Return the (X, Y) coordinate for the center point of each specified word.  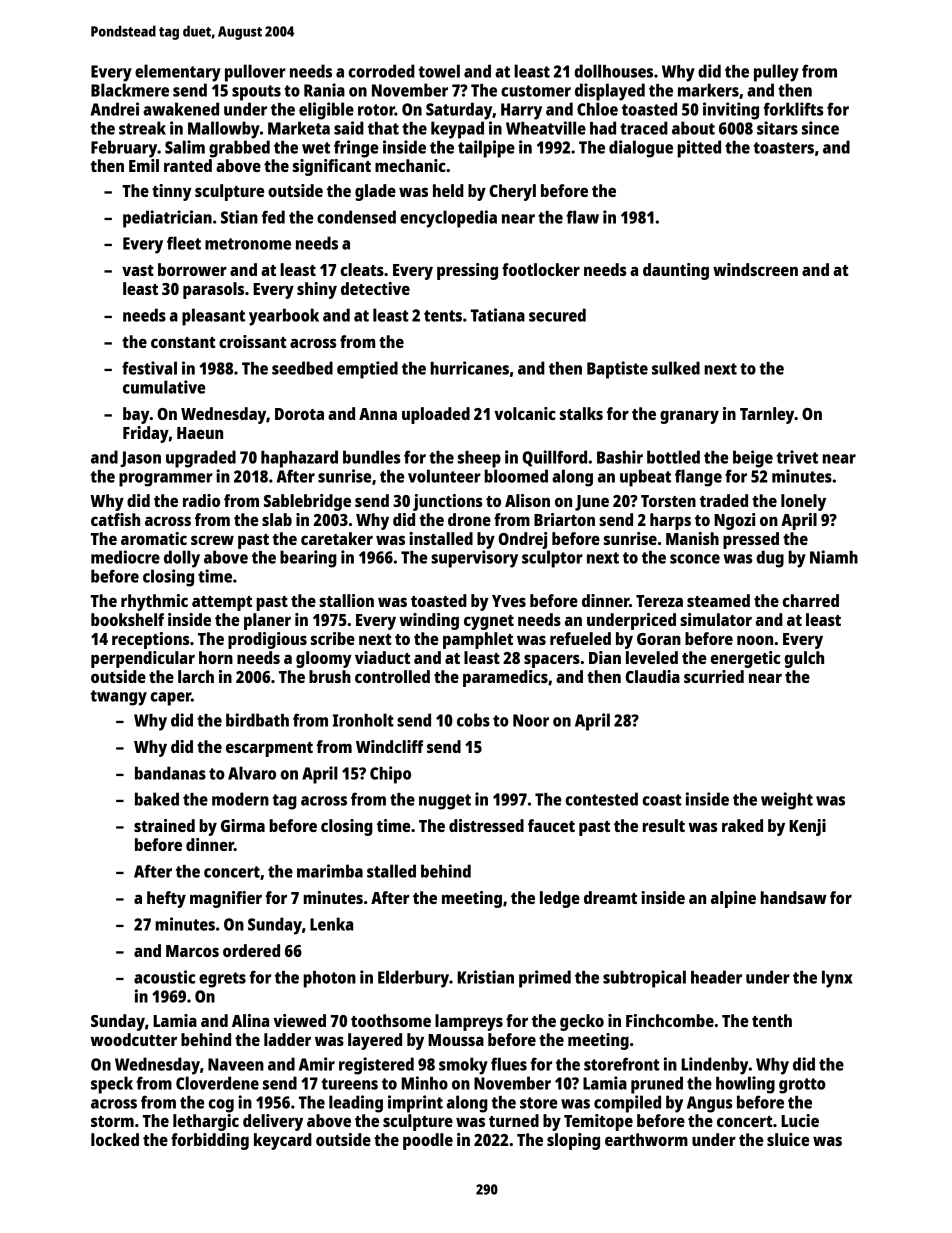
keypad (457, 130)
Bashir (620, 457)
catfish (115, 519)
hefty (166, 899)
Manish (692, 538)
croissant (253, 341)
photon (329, 979)
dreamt (610, 897)
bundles (372, 457)
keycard (283, 1141)
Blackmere (130, 90)
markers (708, 90)
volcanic (525, 413)
